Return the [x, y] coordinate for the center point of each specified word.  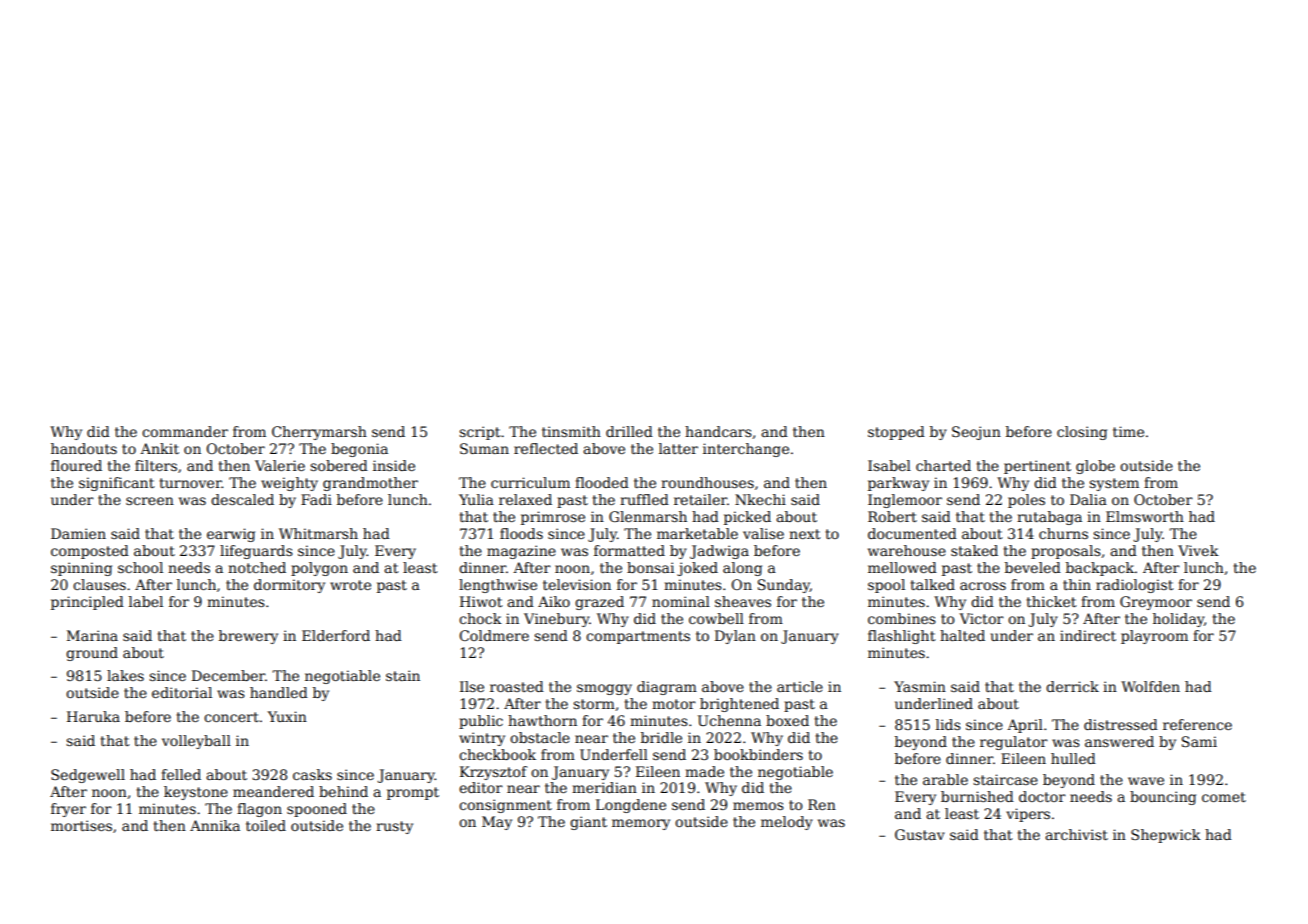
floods [521, 533]
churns [1063, 533]
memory [641, 824]
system [1114, 484]
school [140, 567]
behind [343, 791]
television [577, 584]
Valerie [280, 465]
